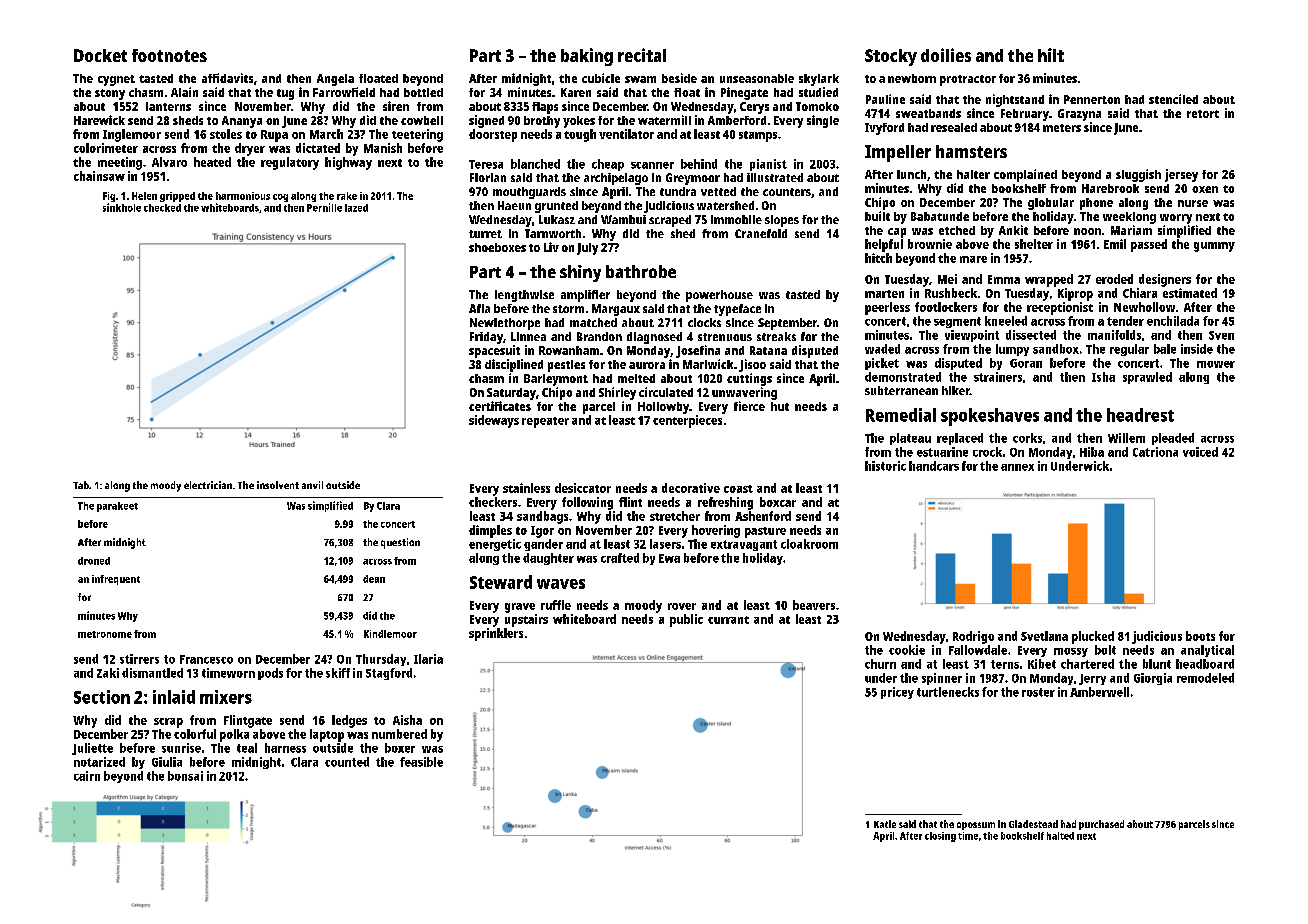 This screenshot has height=924, width=1308. Describe the element at coordinates (1075, 294) in the screenshot. I see `Kiprop` at that location.
